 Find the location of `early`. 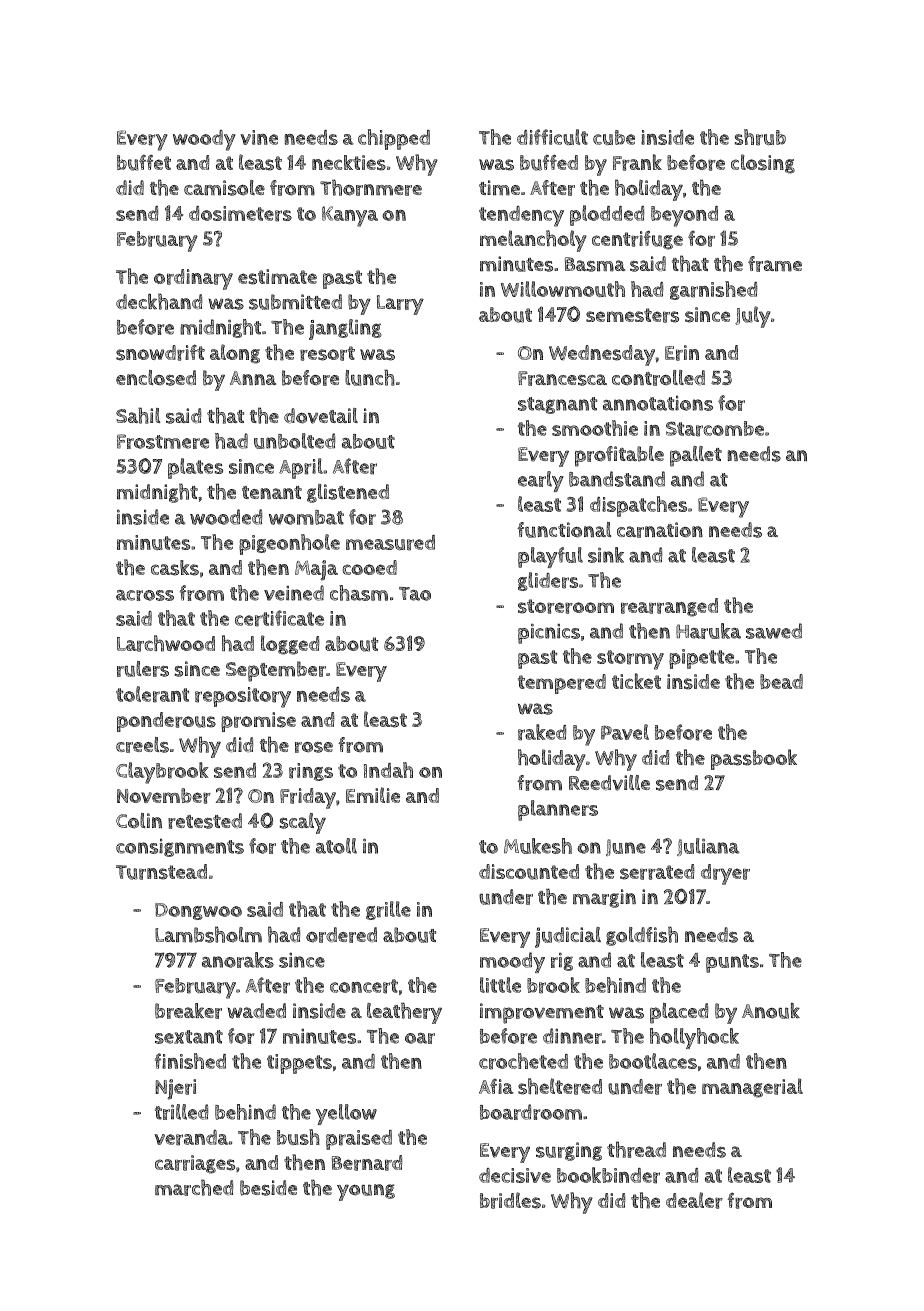

early is located at coordinates (541, 481).
